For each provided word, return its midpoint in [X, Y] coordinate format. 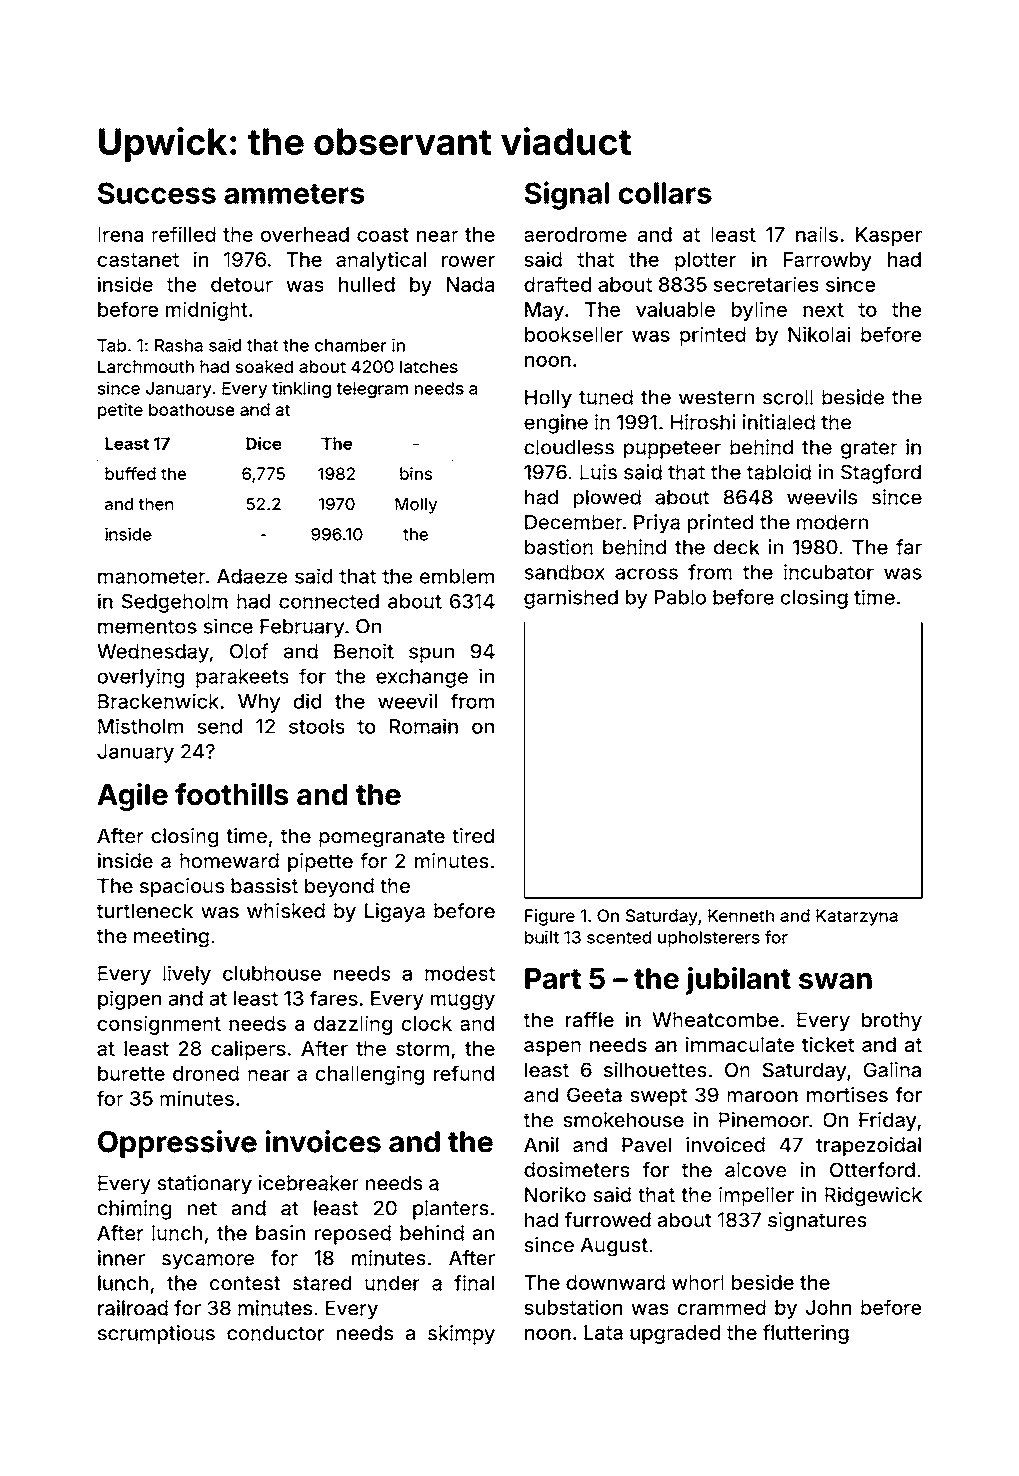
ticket [828, 1044]
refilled [184, 234]
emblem [457, 576]
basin [280, 1233]
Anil [541, 1144]
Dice [264, 443]
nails [817, 234]
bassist [264, 886]
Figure [550, 917]
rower [468, 261]
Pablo [680, 597]
